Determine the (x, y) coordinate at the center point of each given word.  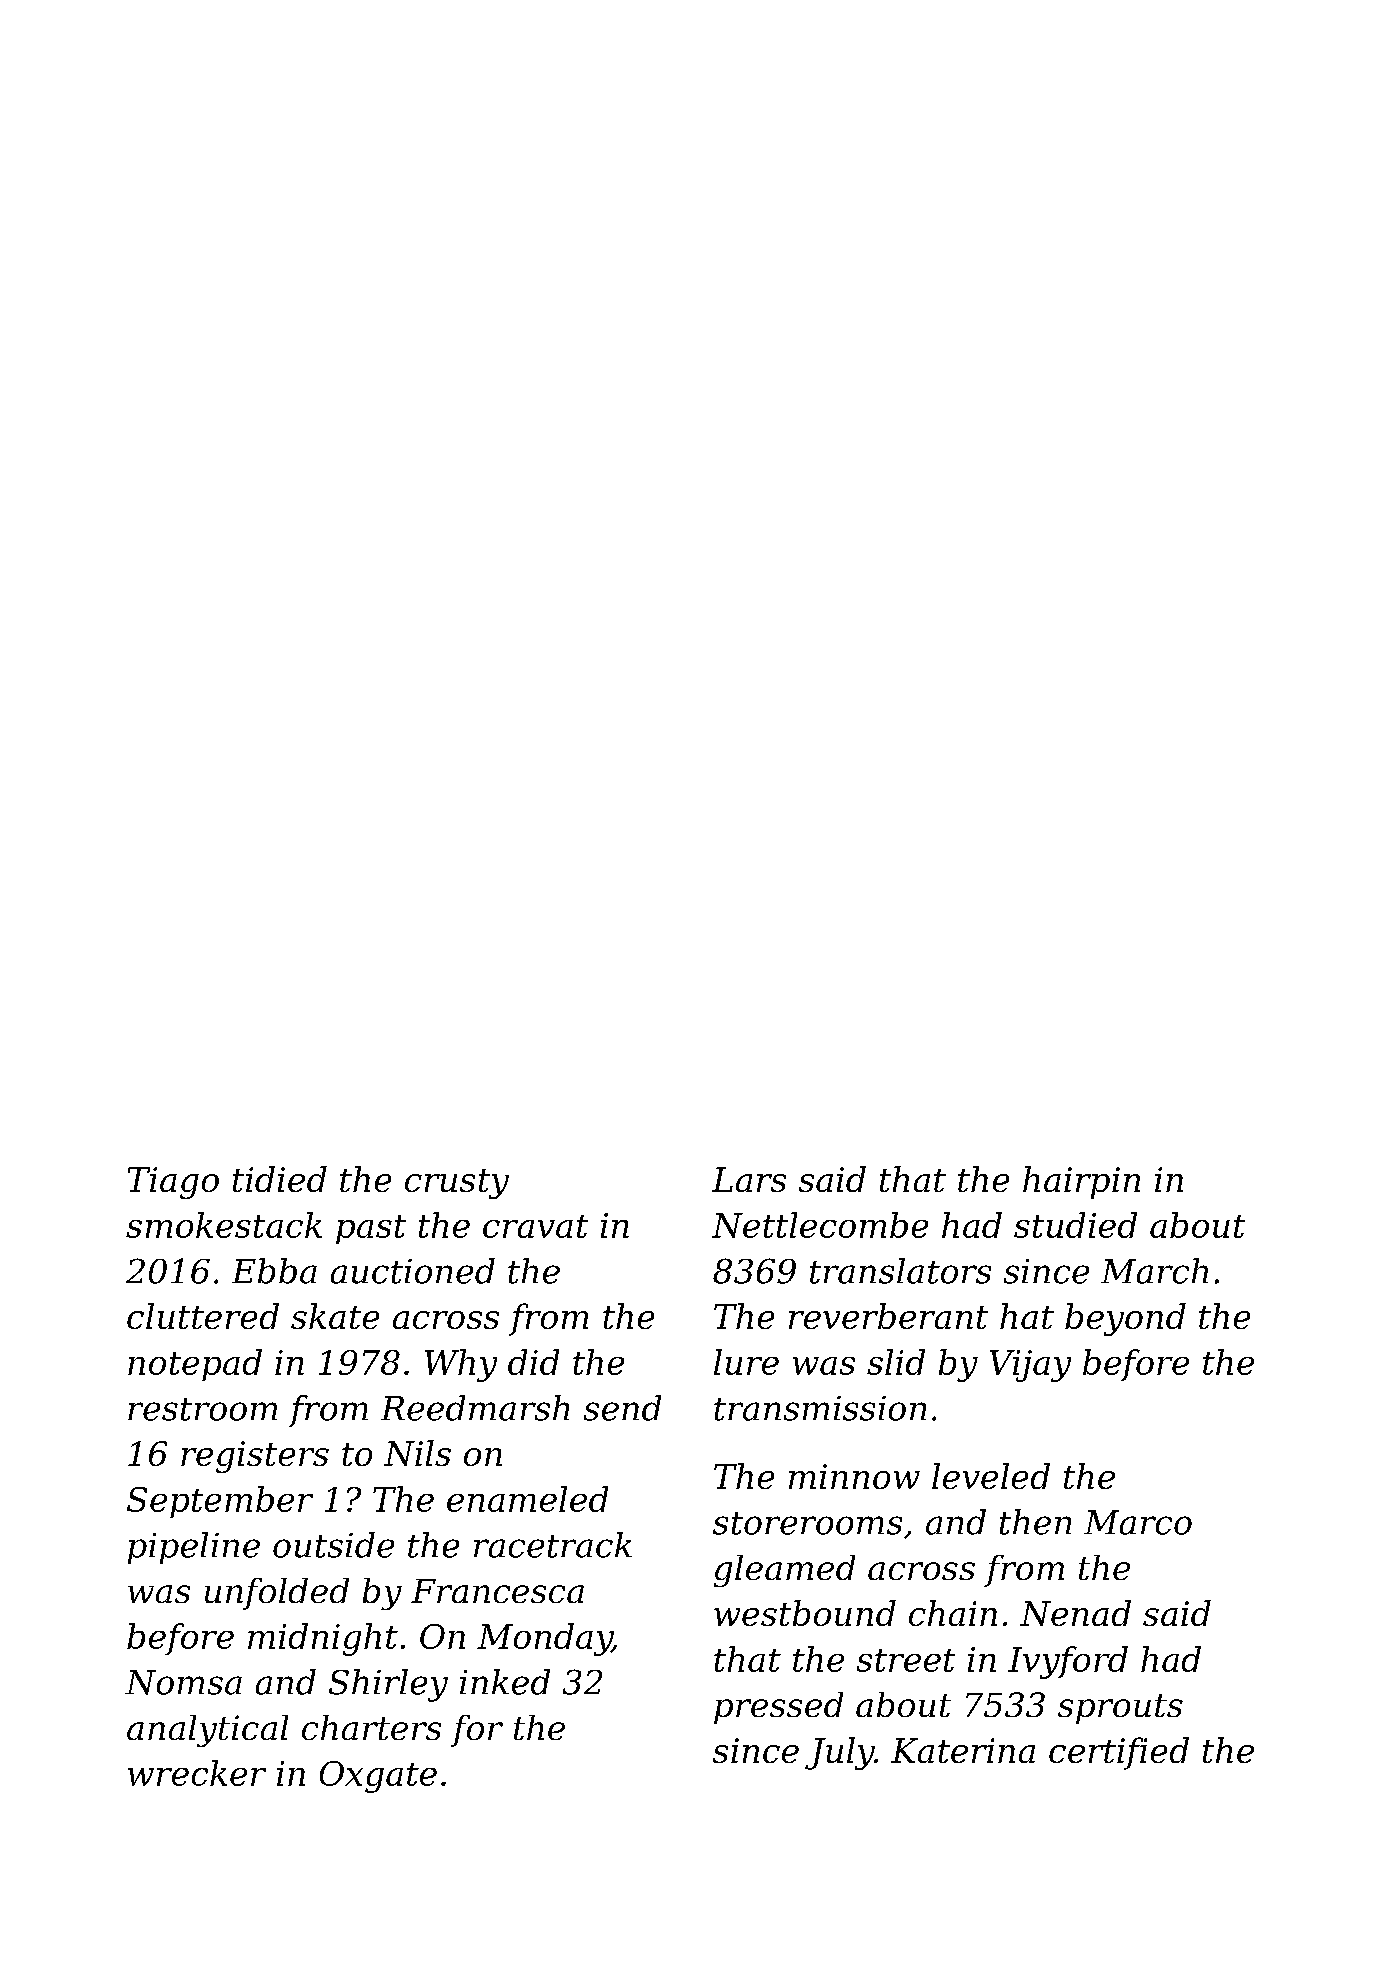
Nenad (1075, 1613)
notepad (195, 1365)
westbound (805, 1613)
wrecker (197, 1773)
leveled (991, 1476)
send (622, 1408)
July (839, 1753)
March (1154, 1271)
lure (746, 1362)
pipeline (194, 1548)
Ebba (274, 1271)
